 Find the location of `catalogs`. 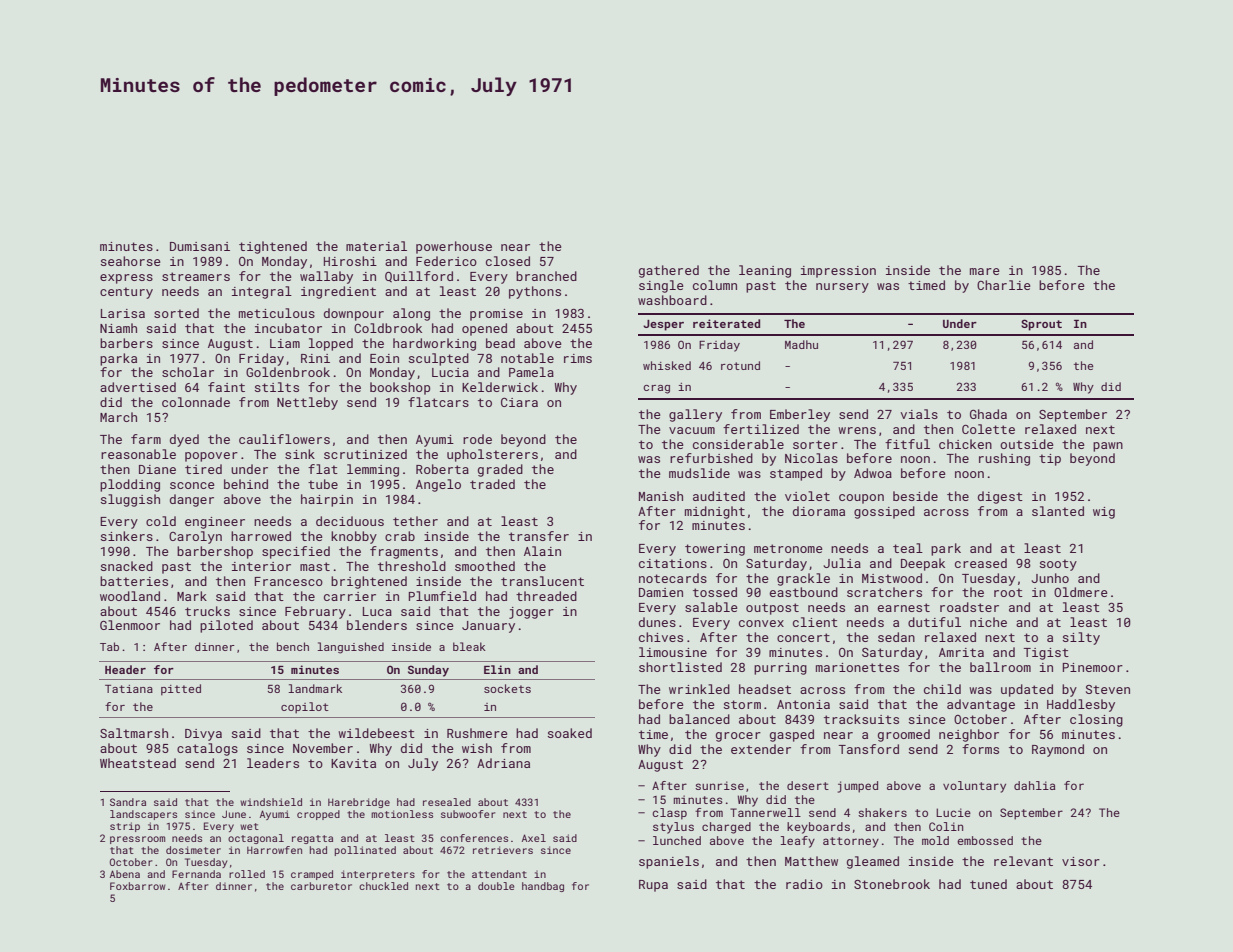

catalogs is located at coordinates (207, 749).
